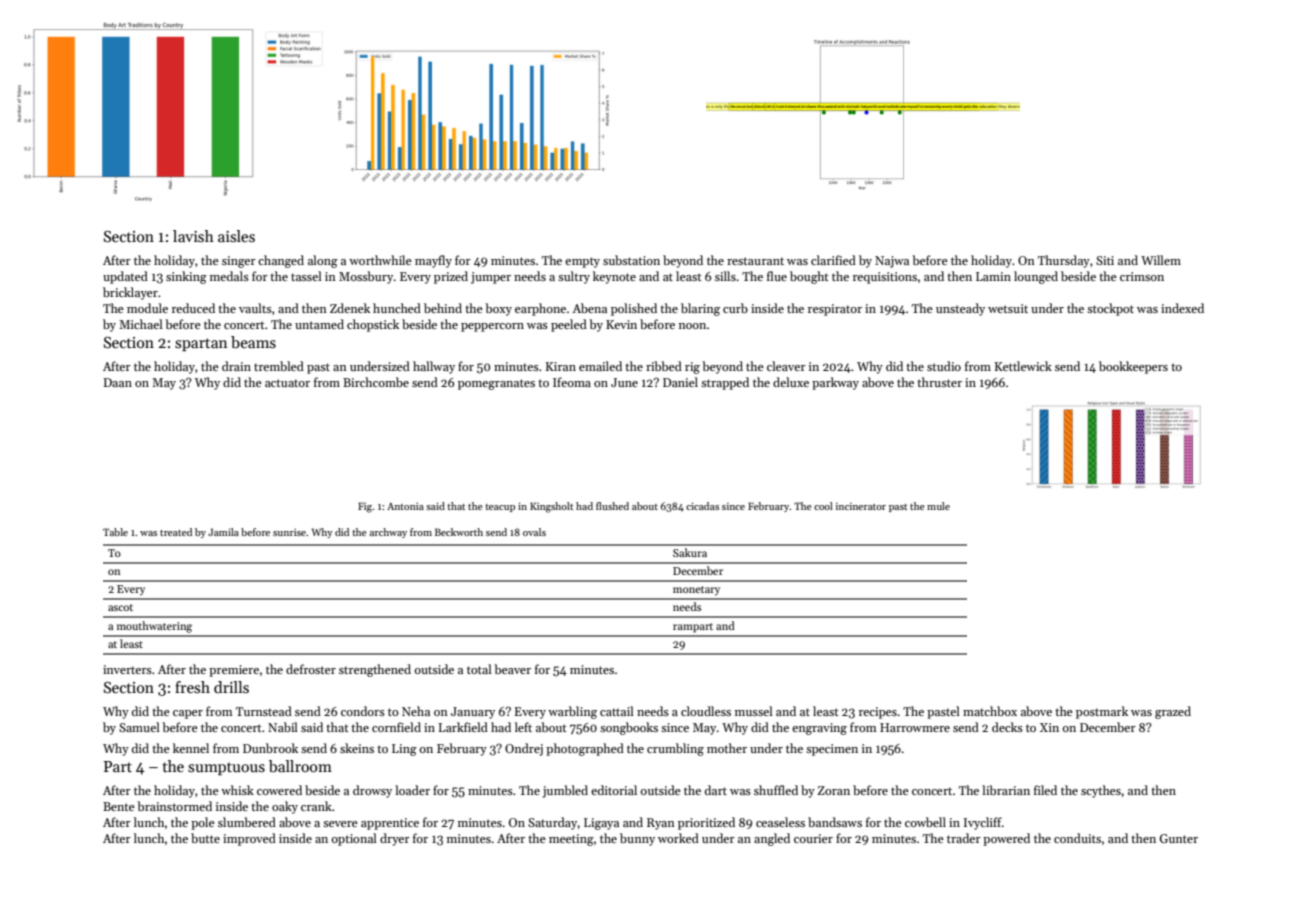 Image resolution: width=1308 pixels, height=924 pixels. What do you see at coordinates (118, 382) in the screenshot?
I see `Daan` at bounding box center [118, 382].
